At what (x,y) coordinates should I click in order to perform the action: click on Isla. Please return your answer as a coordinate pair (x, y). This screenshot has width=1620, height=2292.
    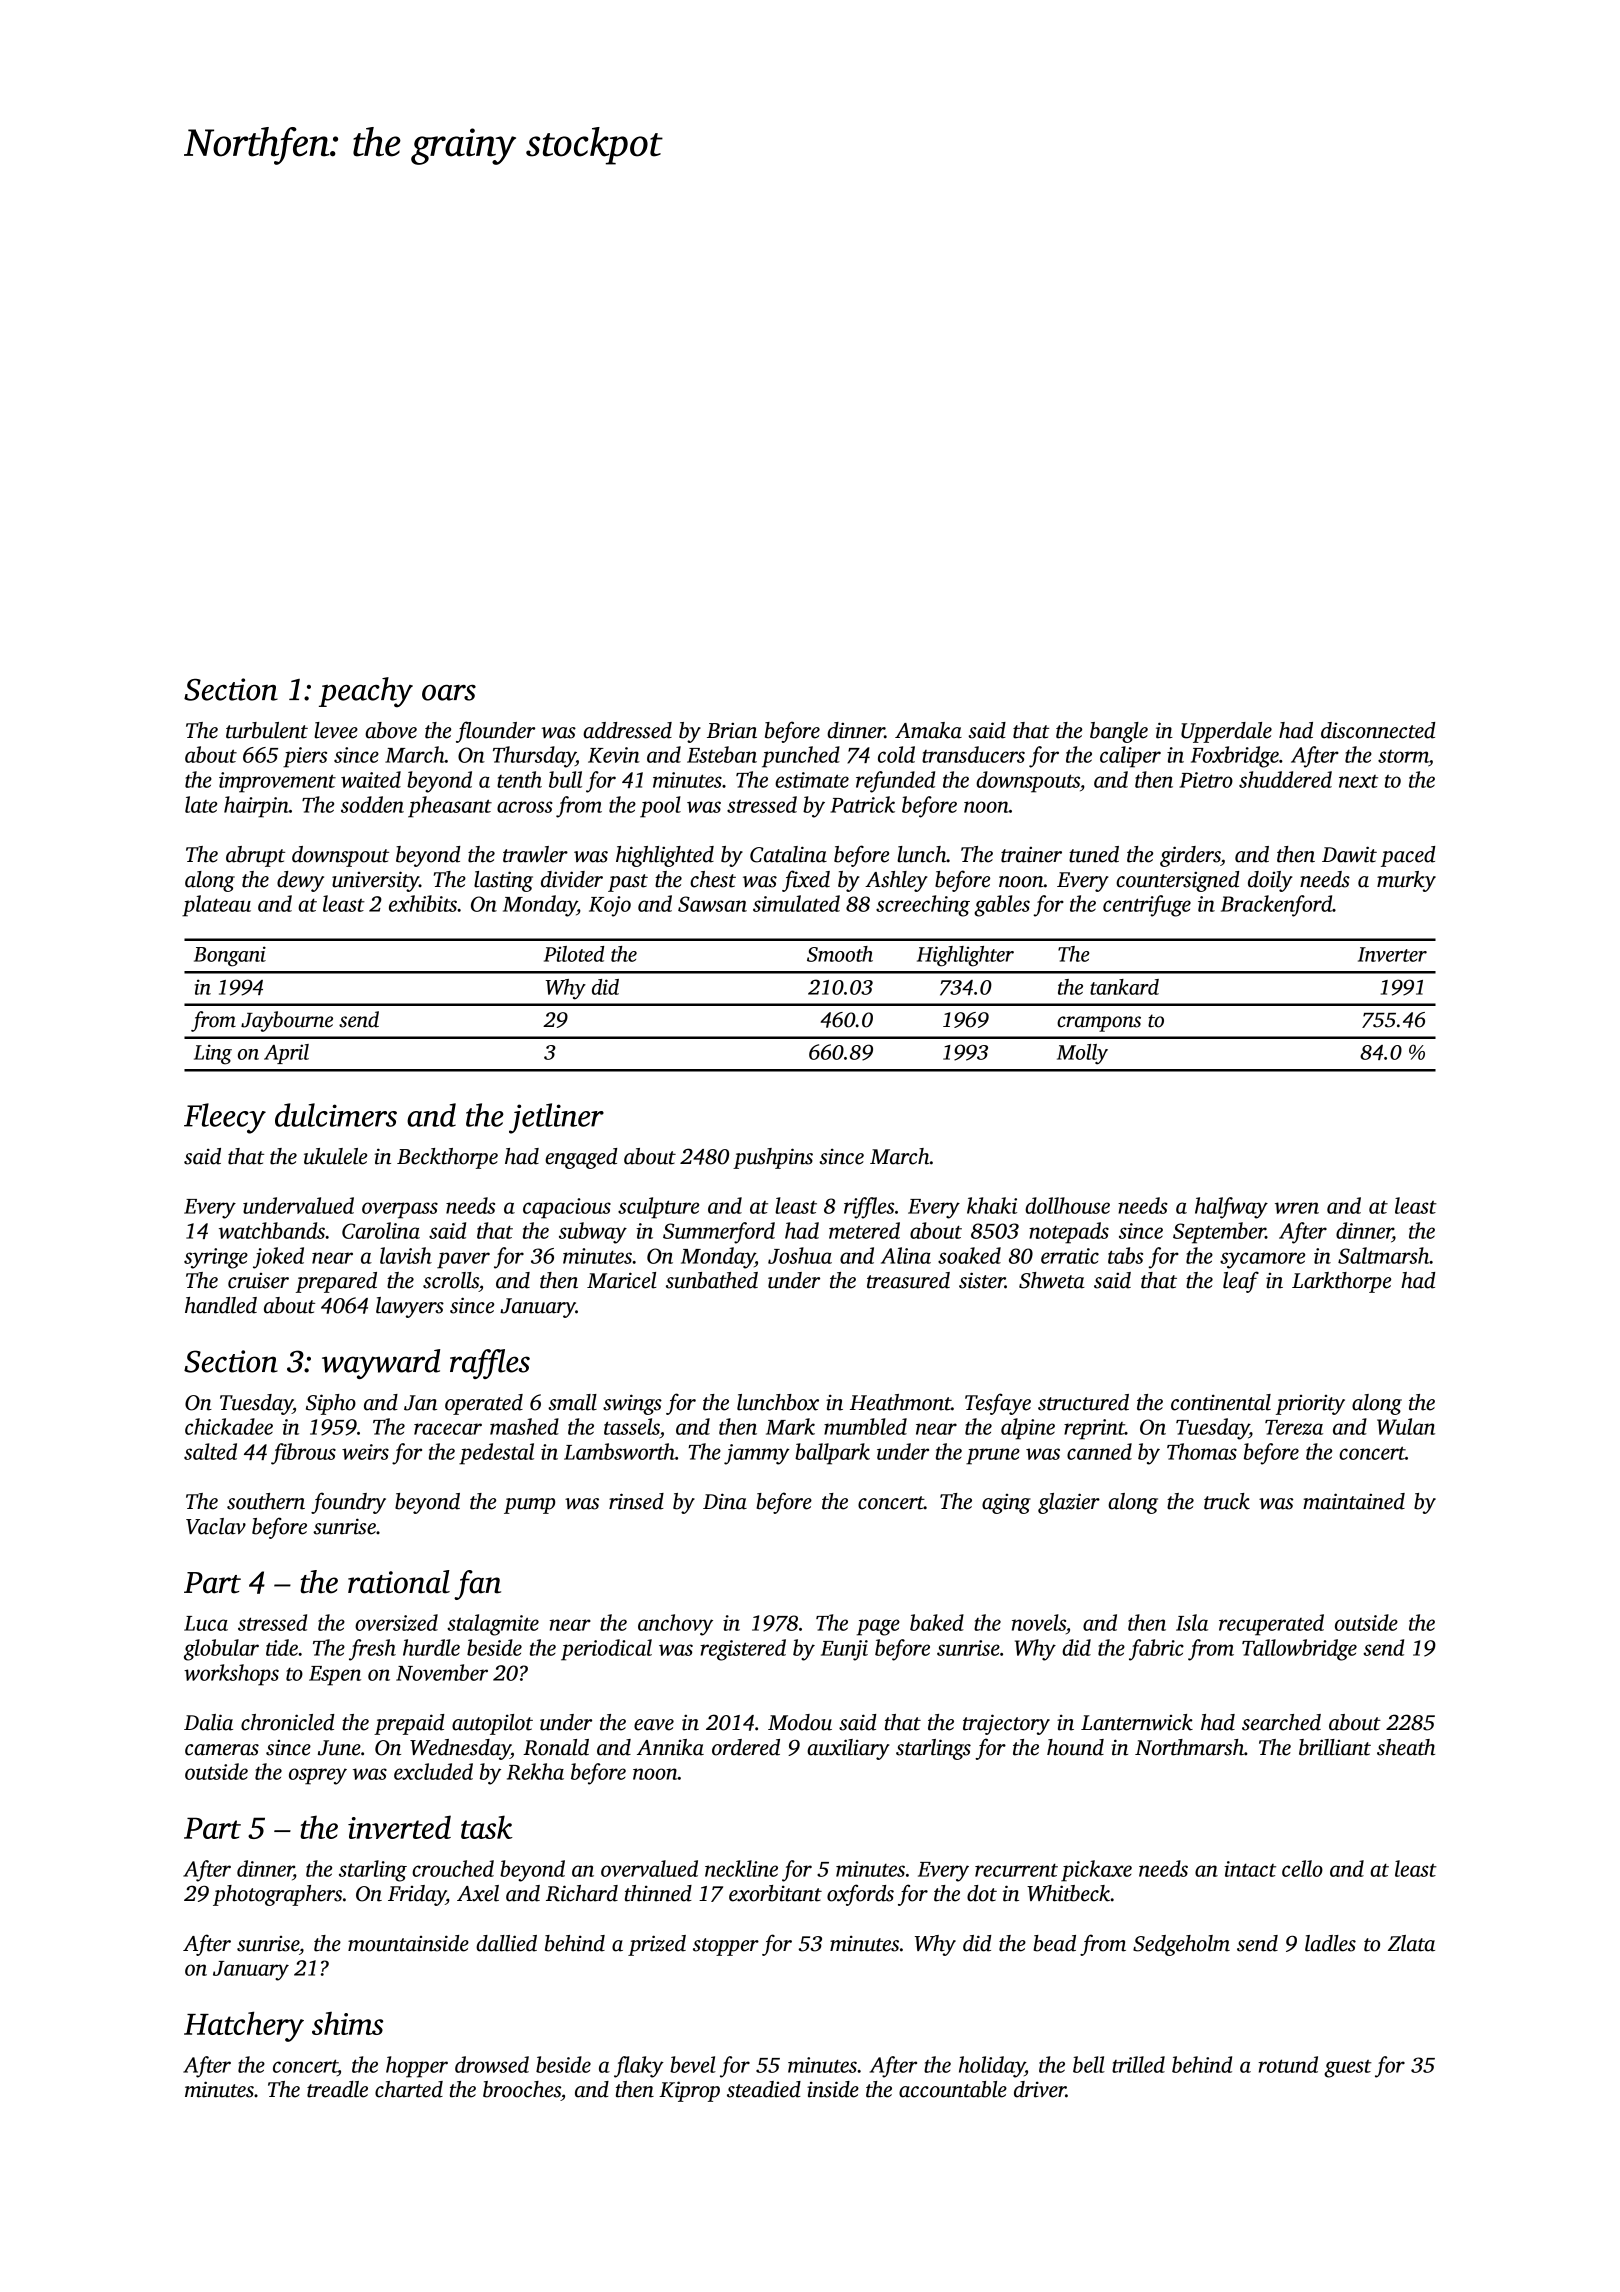
    Looking at the image, I should click on (1192, 1622).
